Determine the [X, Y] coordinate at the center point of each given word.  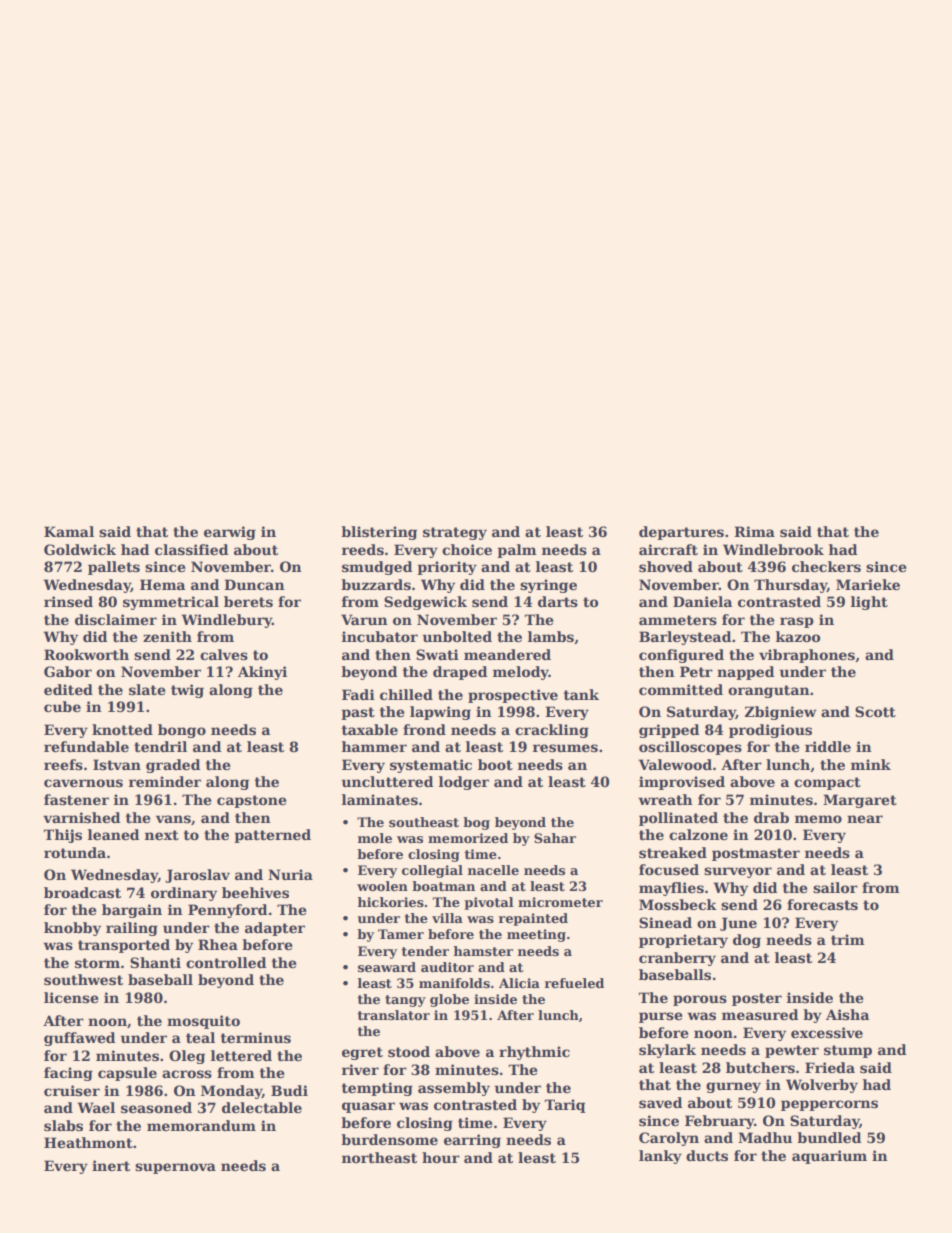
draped [460, 673]
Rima [754, 531]
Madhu [765, 1137]
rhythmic [534, 1053]
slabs [63, 1125]
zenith [167, 636]
